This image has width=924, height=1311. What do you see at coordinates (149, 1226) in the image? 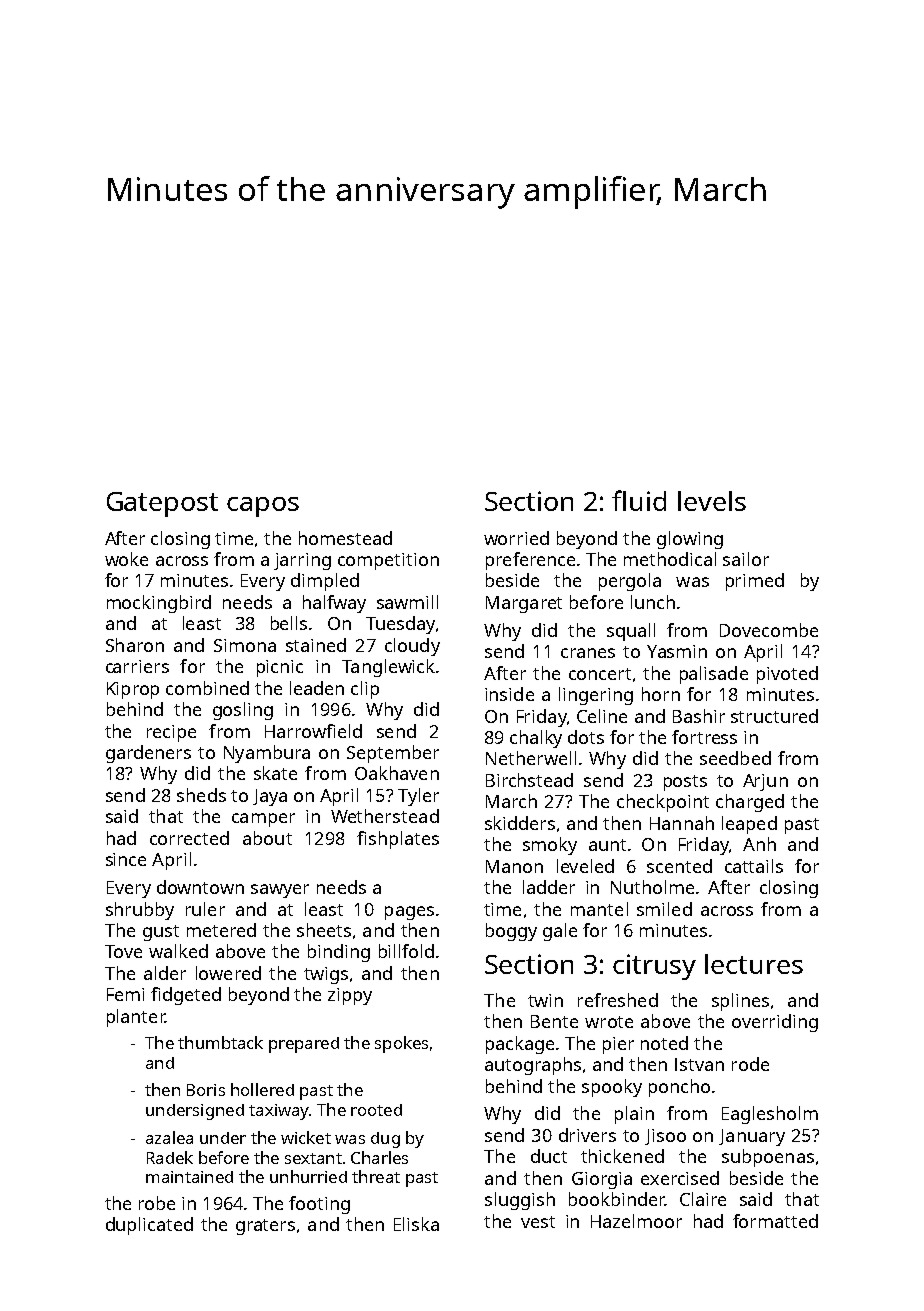
I see `duplicated` at bounding box center [149, 1226].
